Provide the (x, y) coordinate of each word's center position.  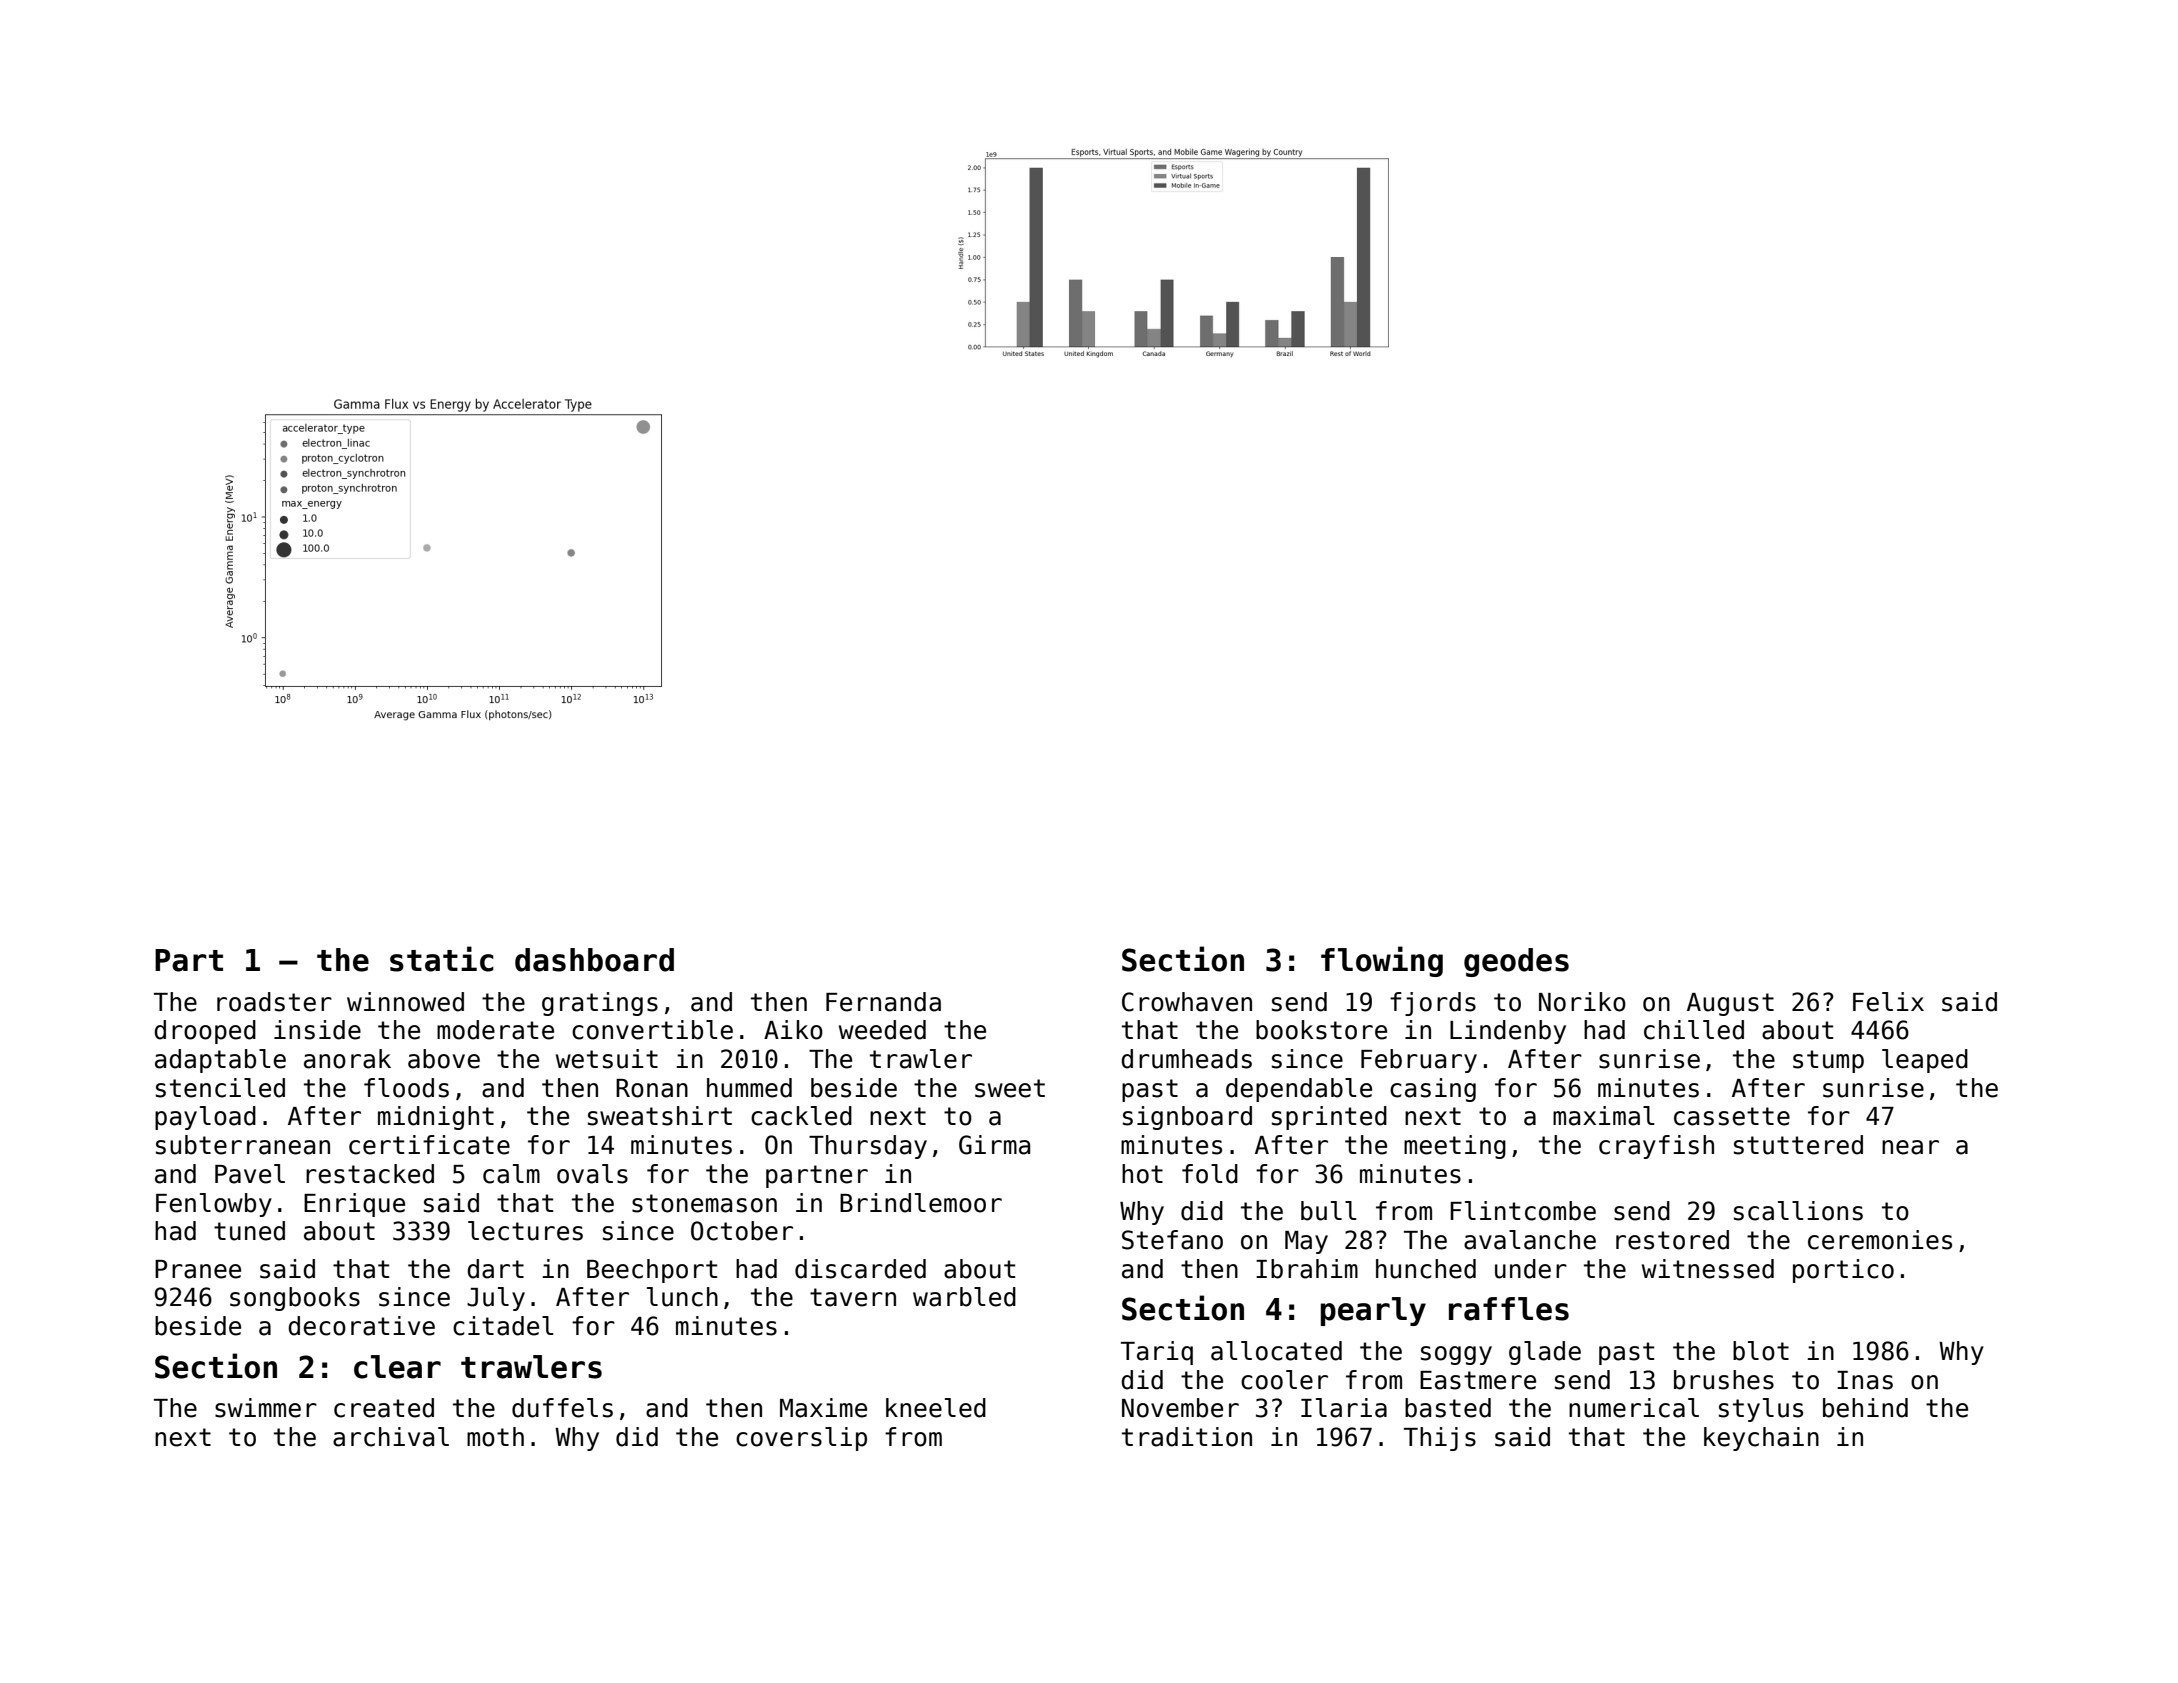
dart (495, 1269)
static (442, 959)
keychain (1761, 1439)
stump (1828, 1061)
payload (205, 1118)
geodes (1516, 962)
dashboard (594, 960)
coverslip (801, 1439)
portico (1843, 1271)
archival (391, 1437)
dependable (1299, 1090)
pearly (1373, 1311)
